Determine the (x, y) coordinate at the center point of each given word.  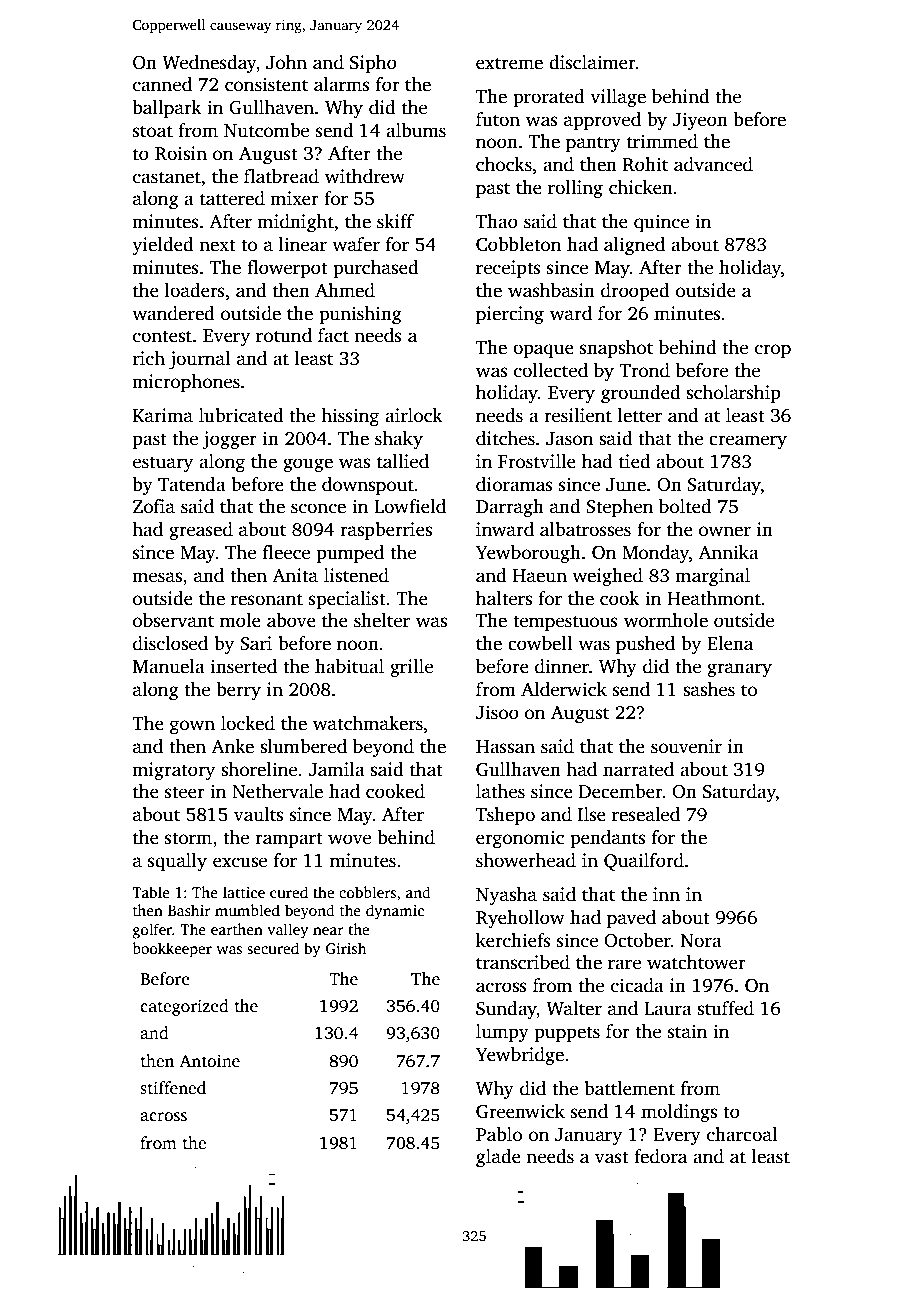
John (286, 62)
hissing (350, 417)
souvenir (686, 746)
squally (177, 862)
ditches (505, 438)
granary (739, 670)
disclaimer (592, 62)
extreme (509, 63)
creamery (748, 442)
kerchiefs (513, 940)
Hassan (505, 747)
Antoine (209, 1061)
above (291, 620)
